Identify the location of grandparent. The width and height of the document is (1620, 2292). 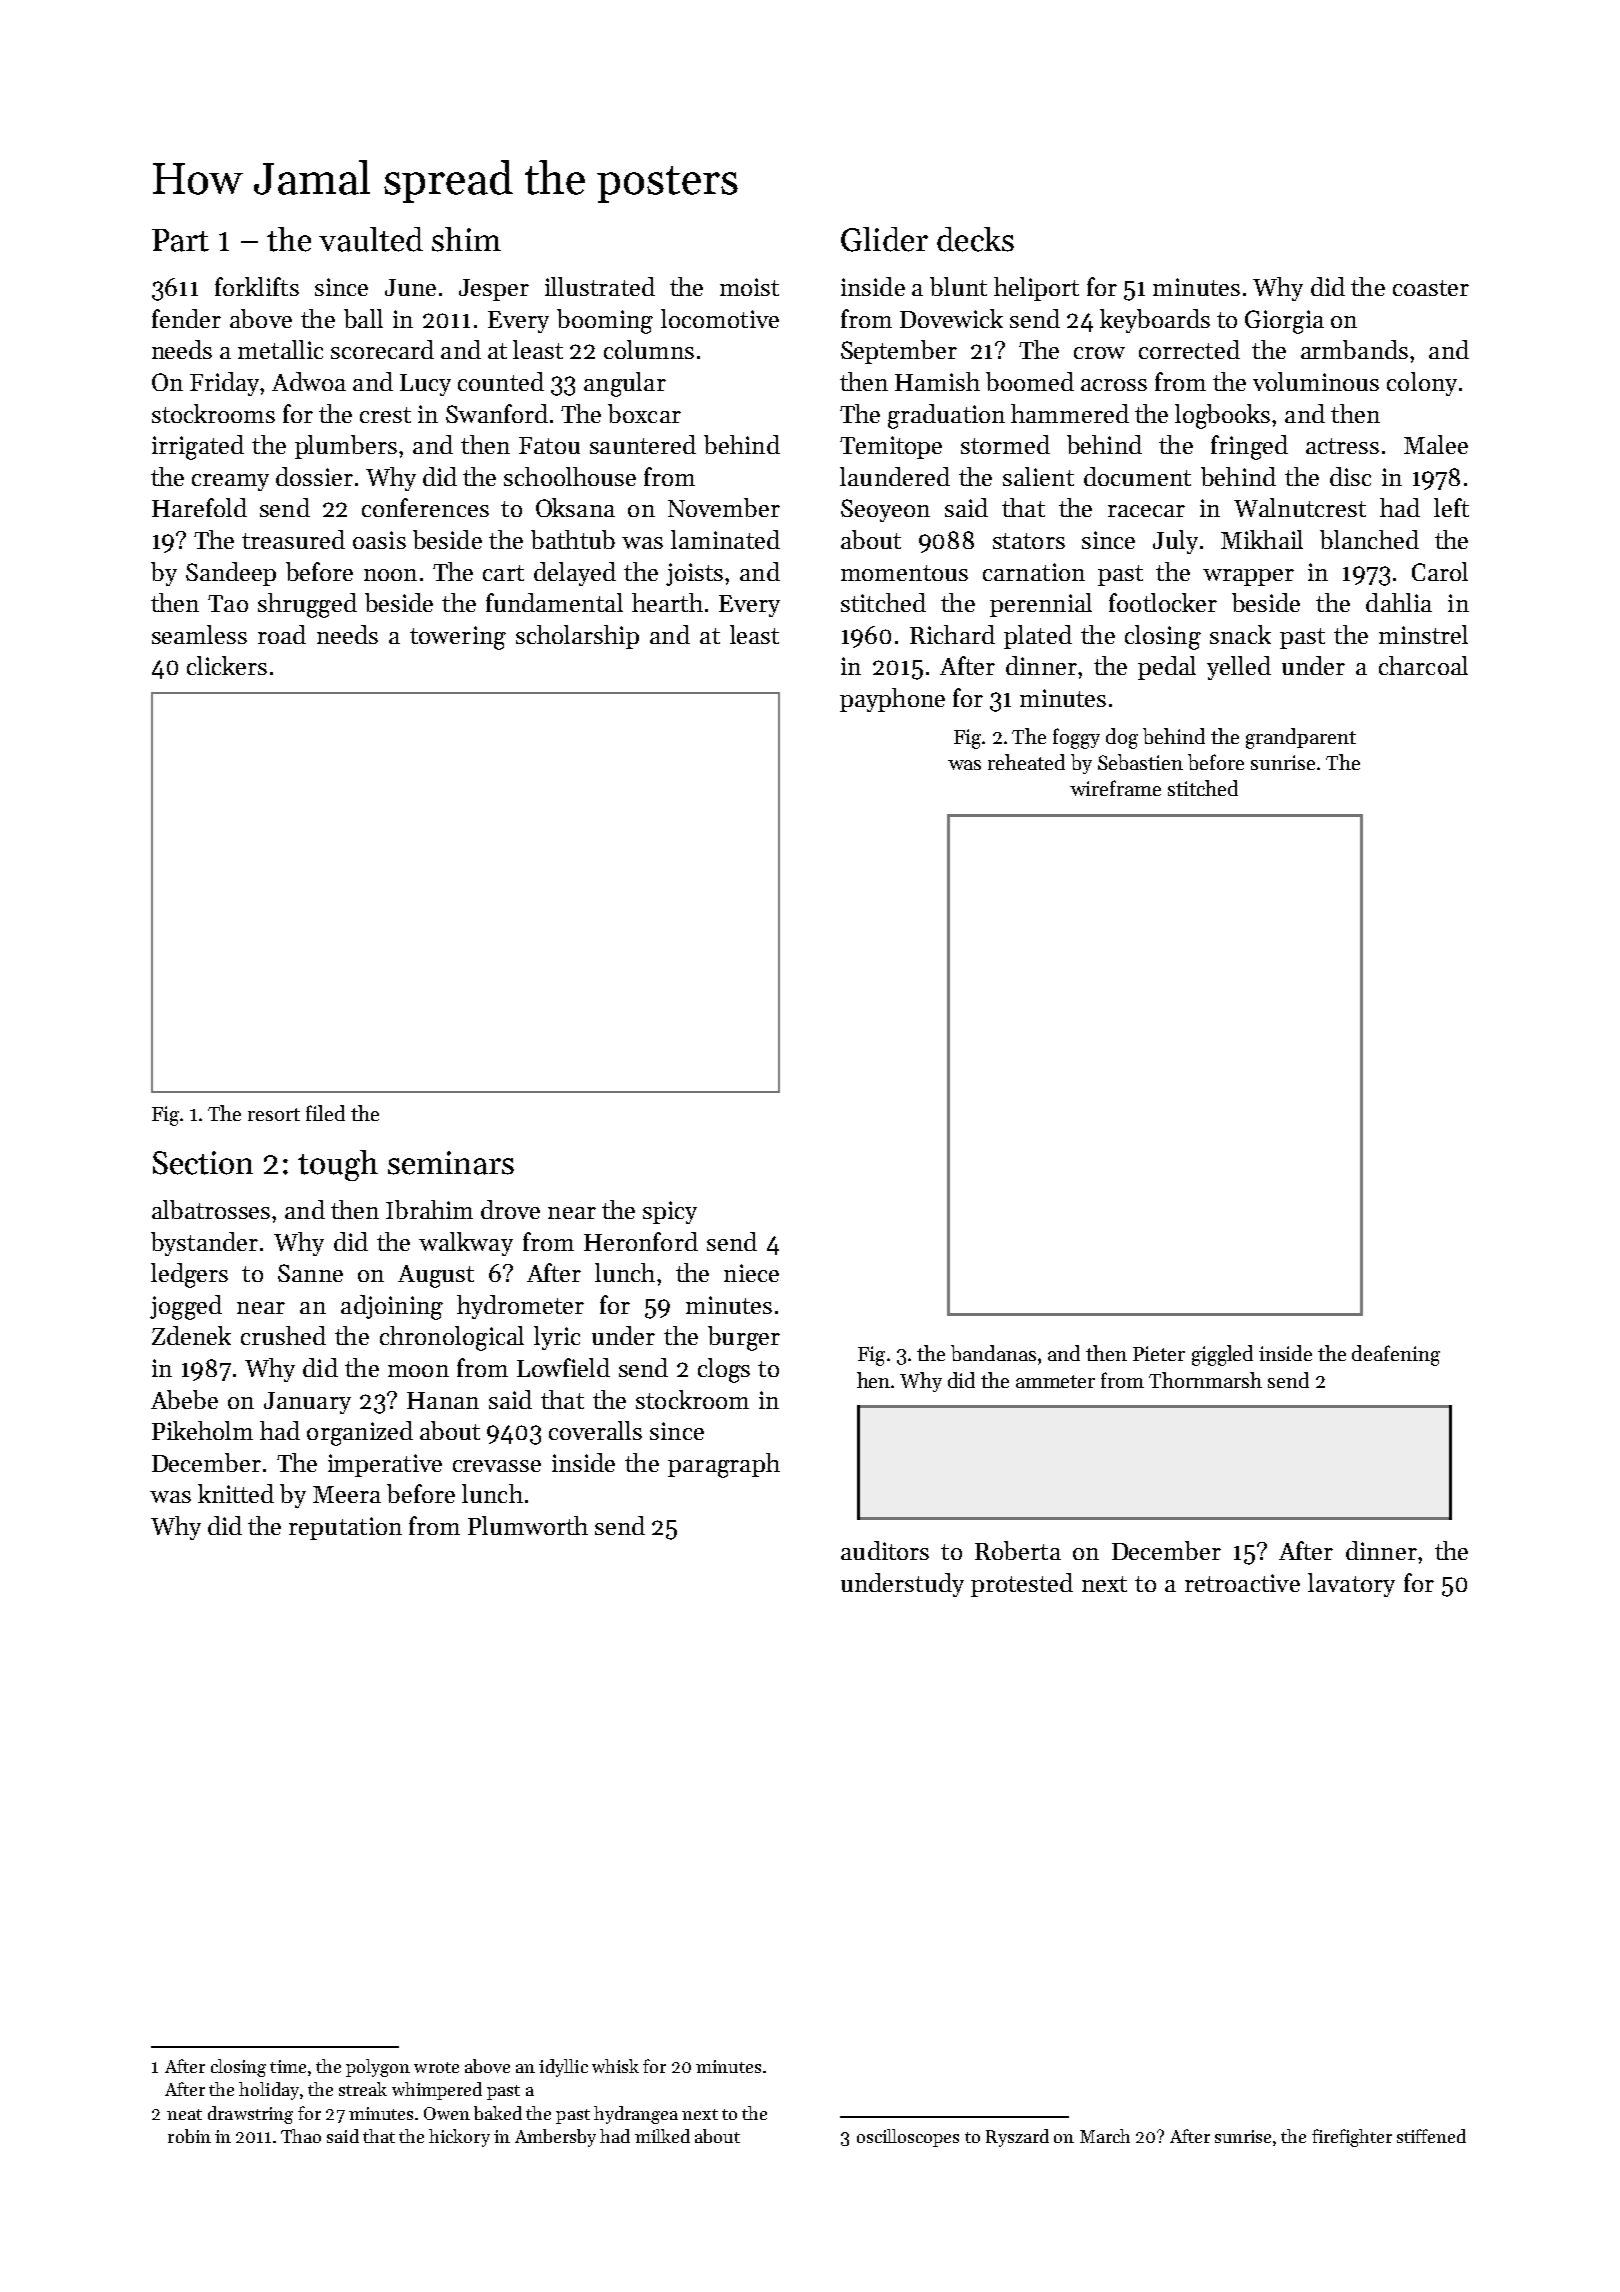
(1301, 738).
